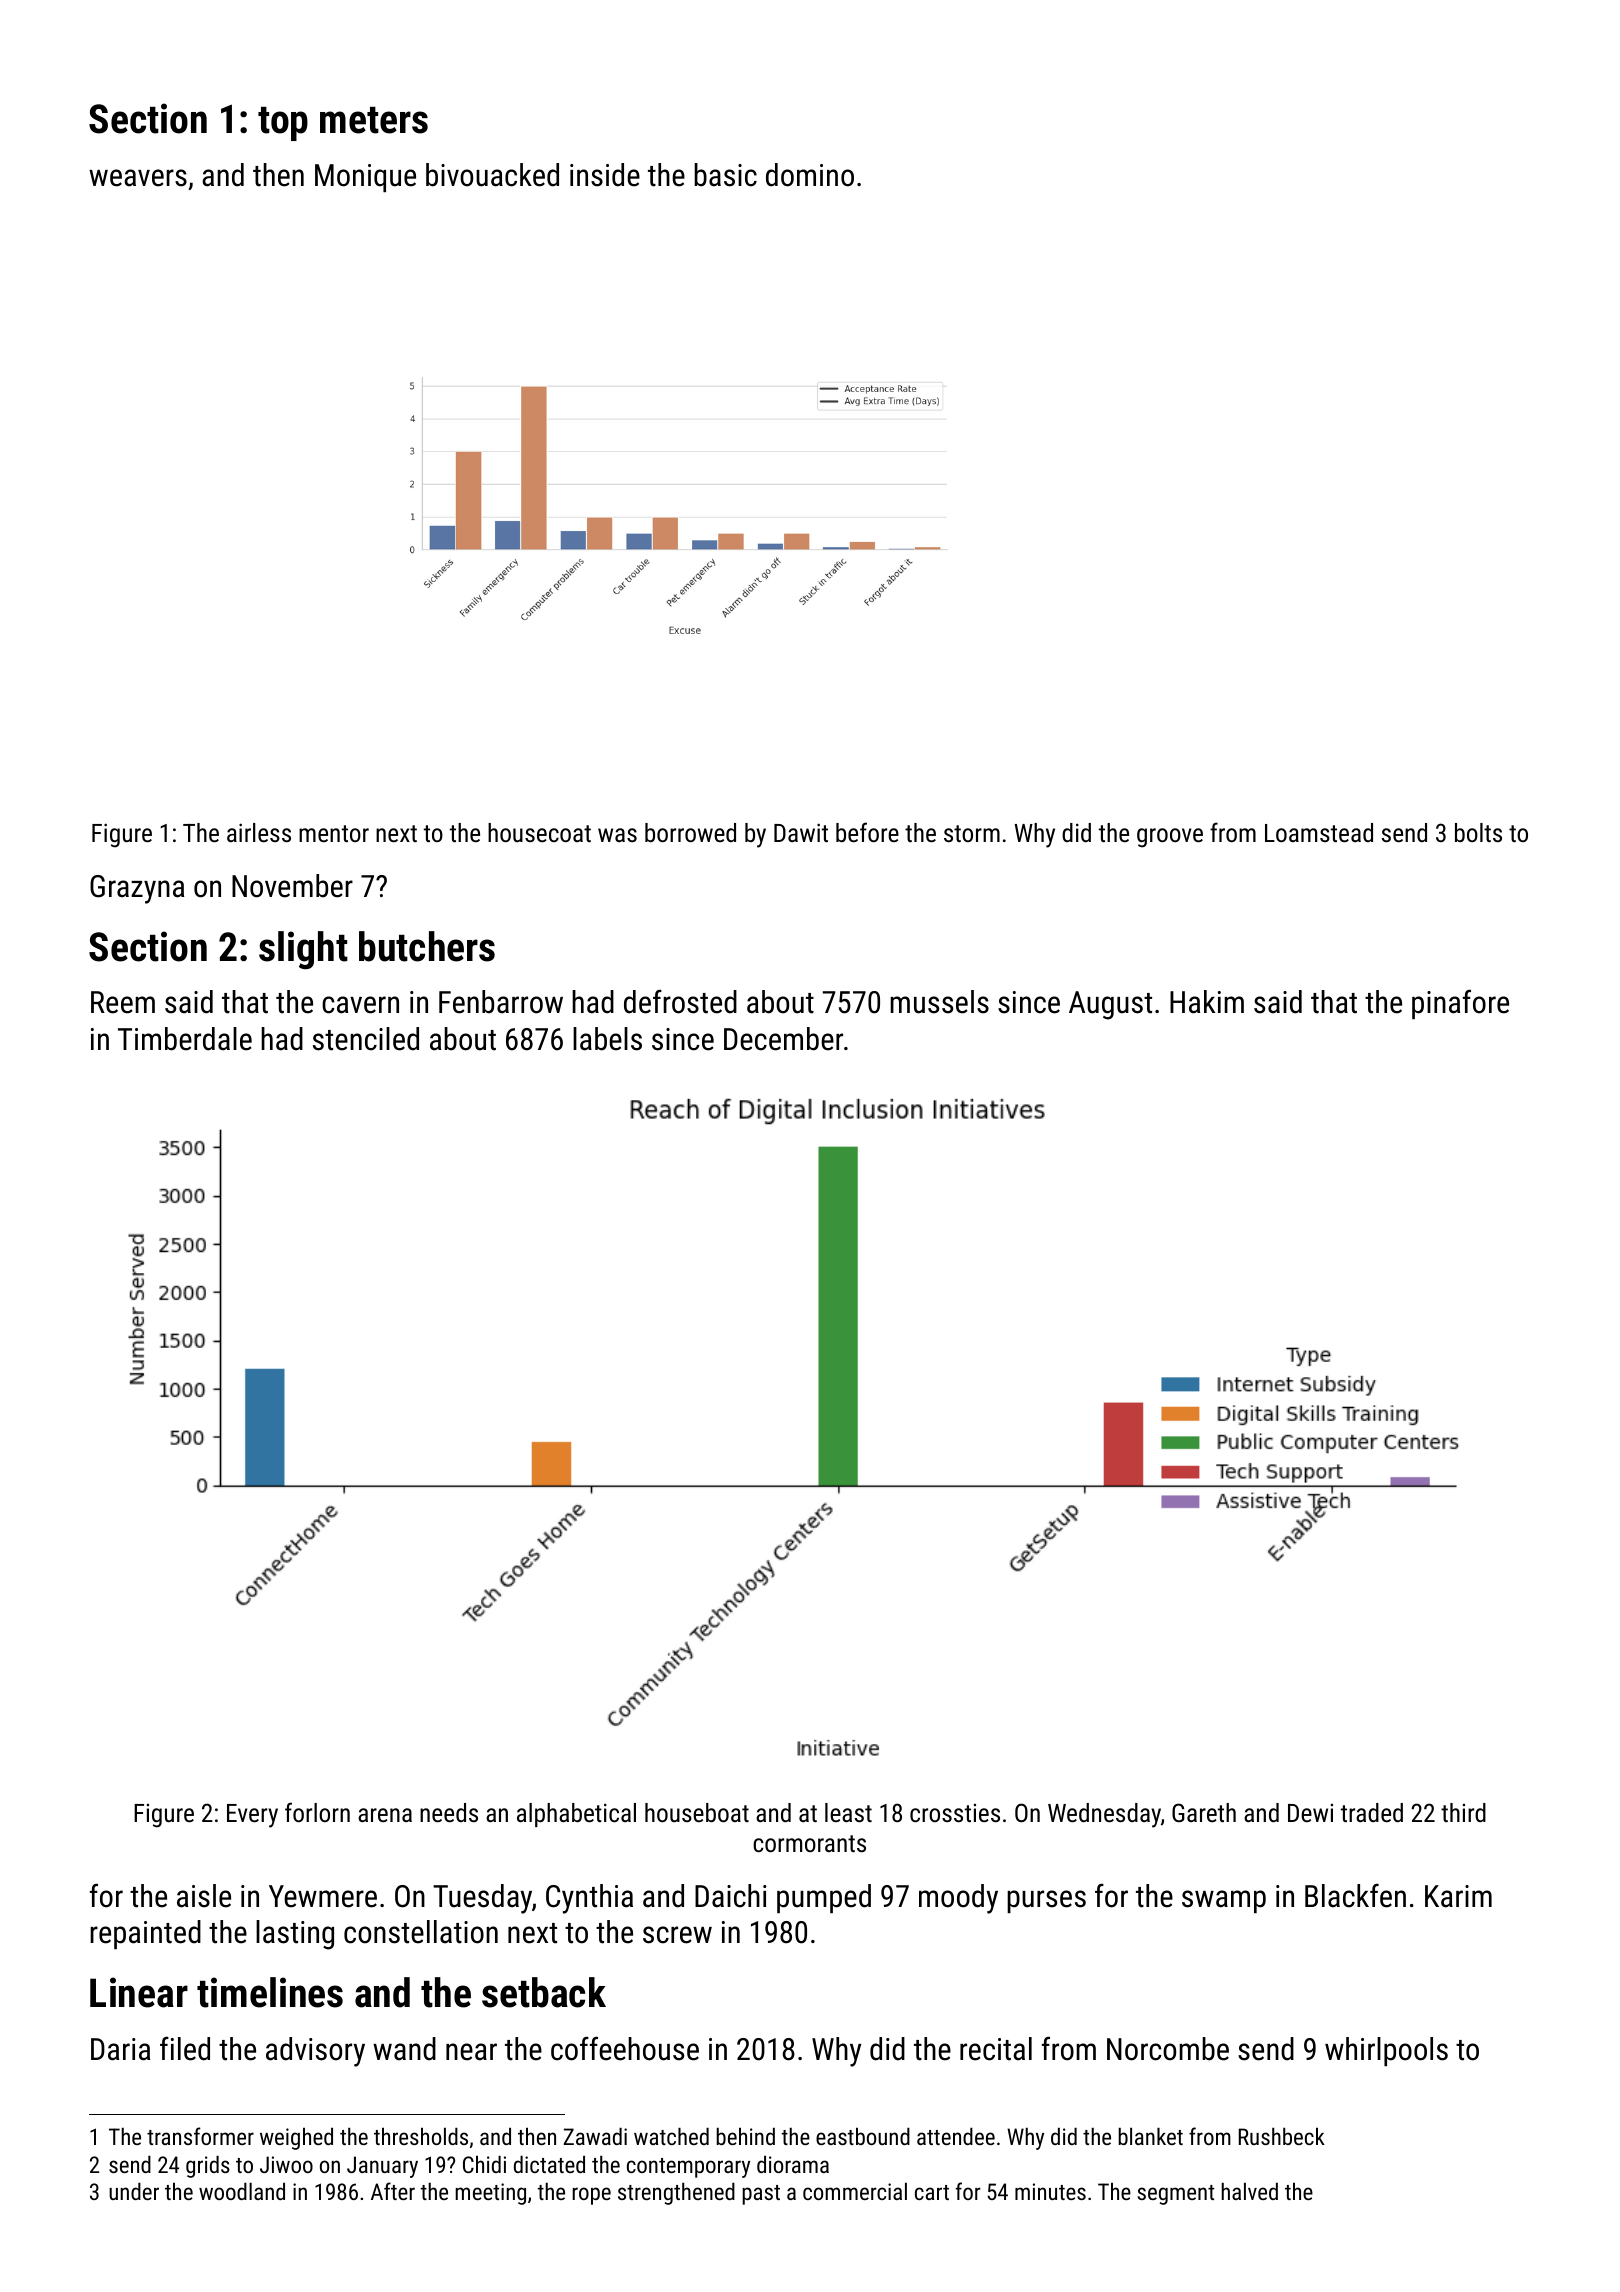  Describe the element at coordinates (252, 1816) in the document. I see `Every` at that location.
